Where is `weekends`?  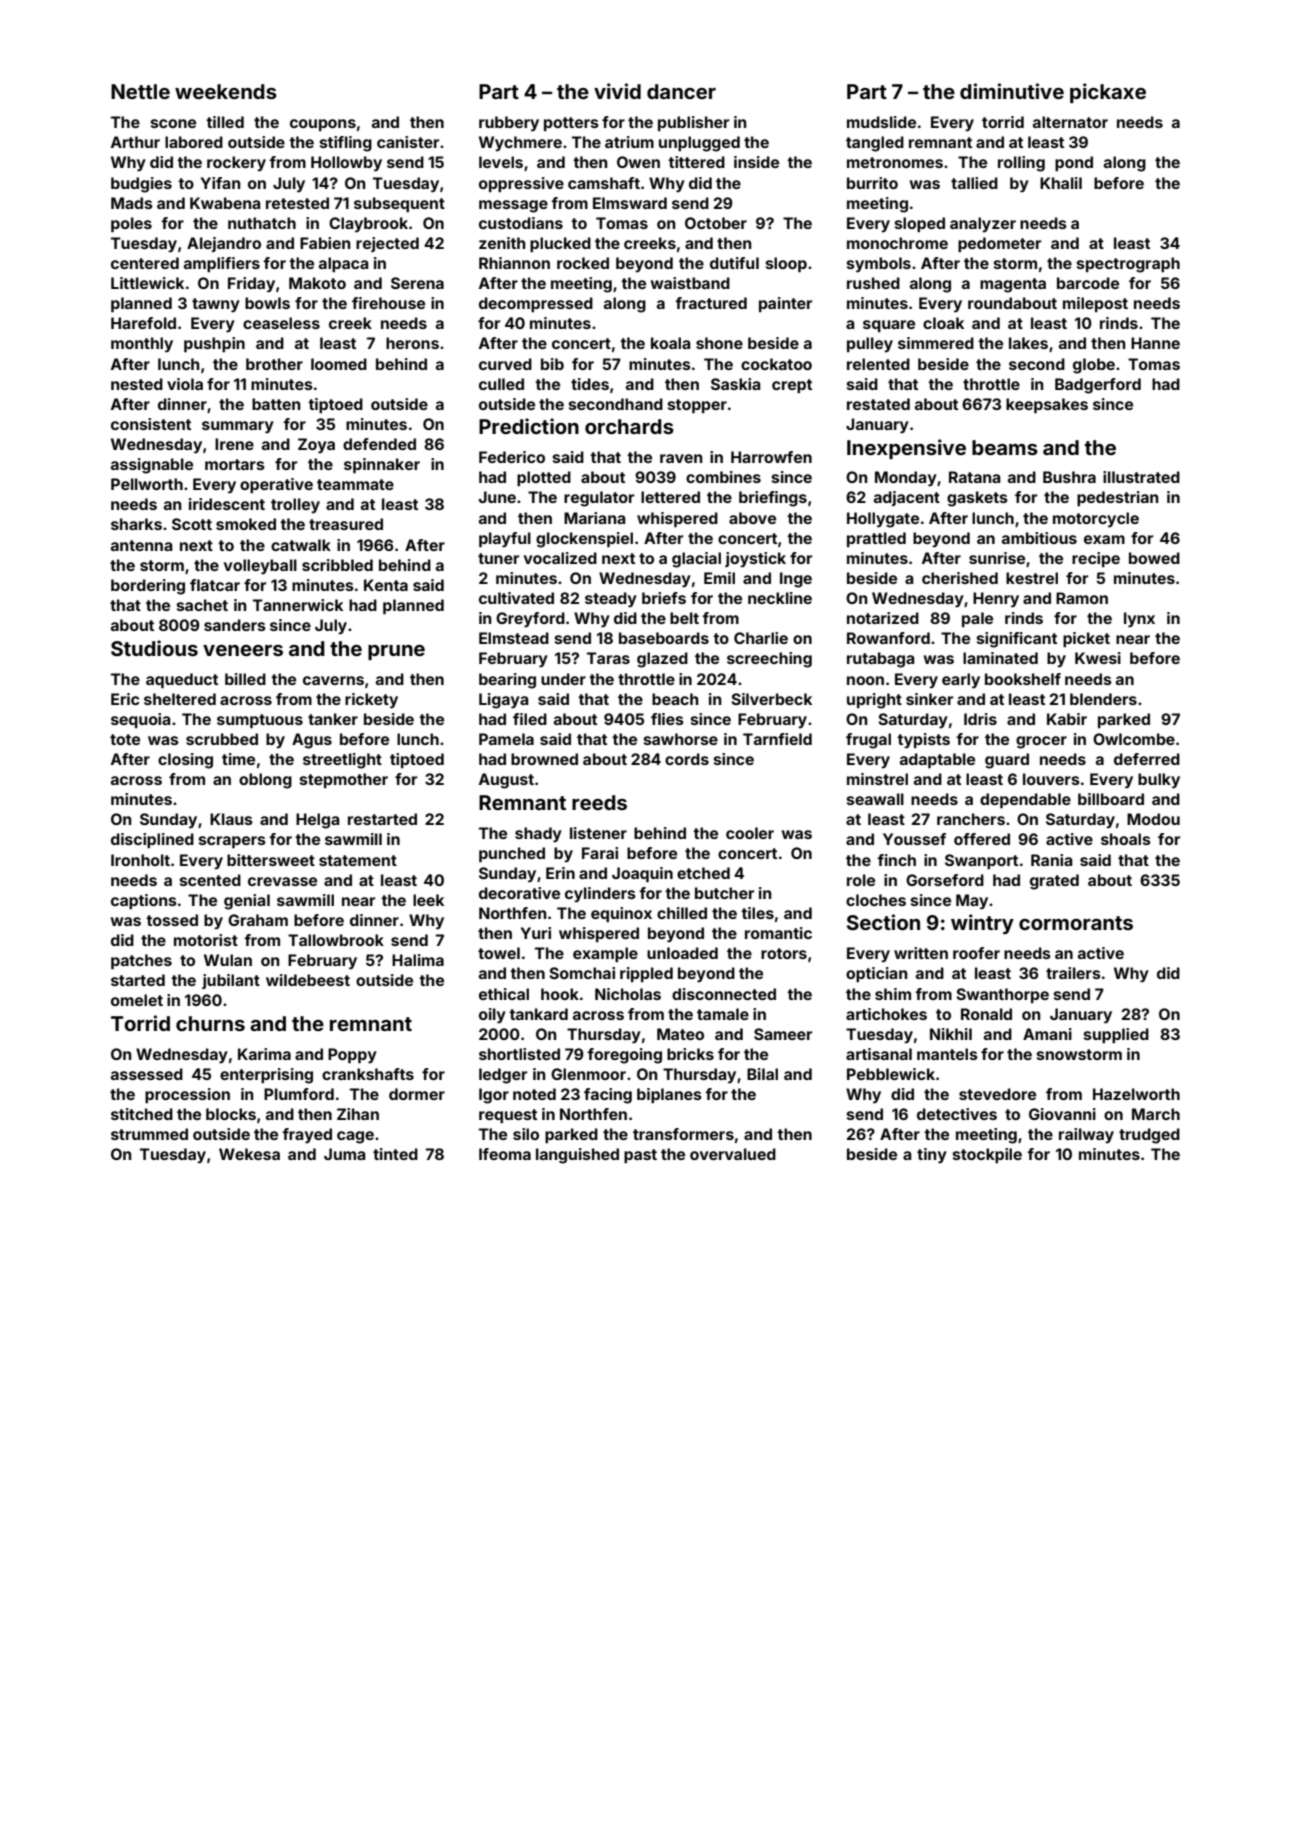 weekends is located at coordinates (226, 91).
